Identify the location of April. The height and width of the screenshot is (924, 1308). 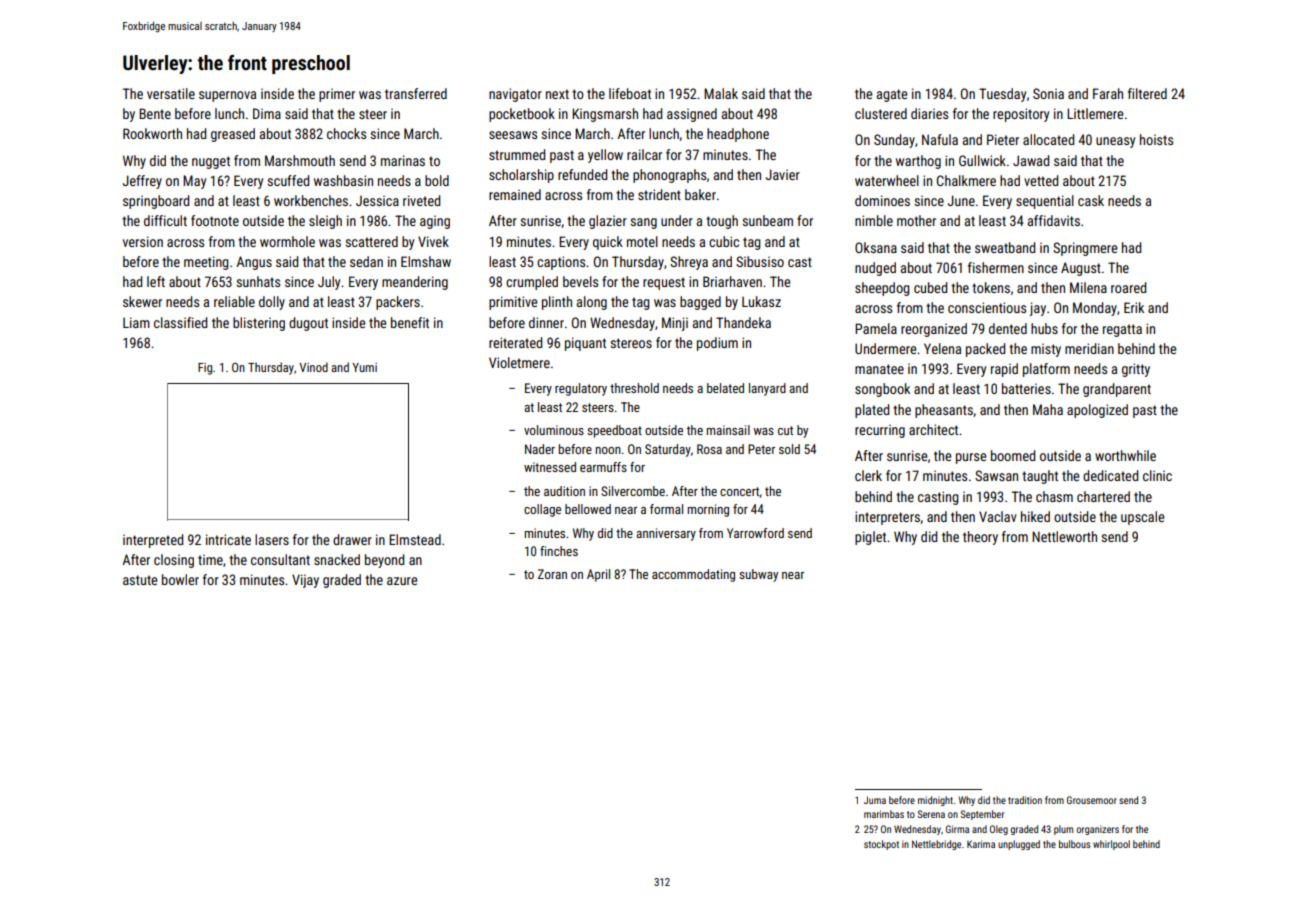
(598, 575).
